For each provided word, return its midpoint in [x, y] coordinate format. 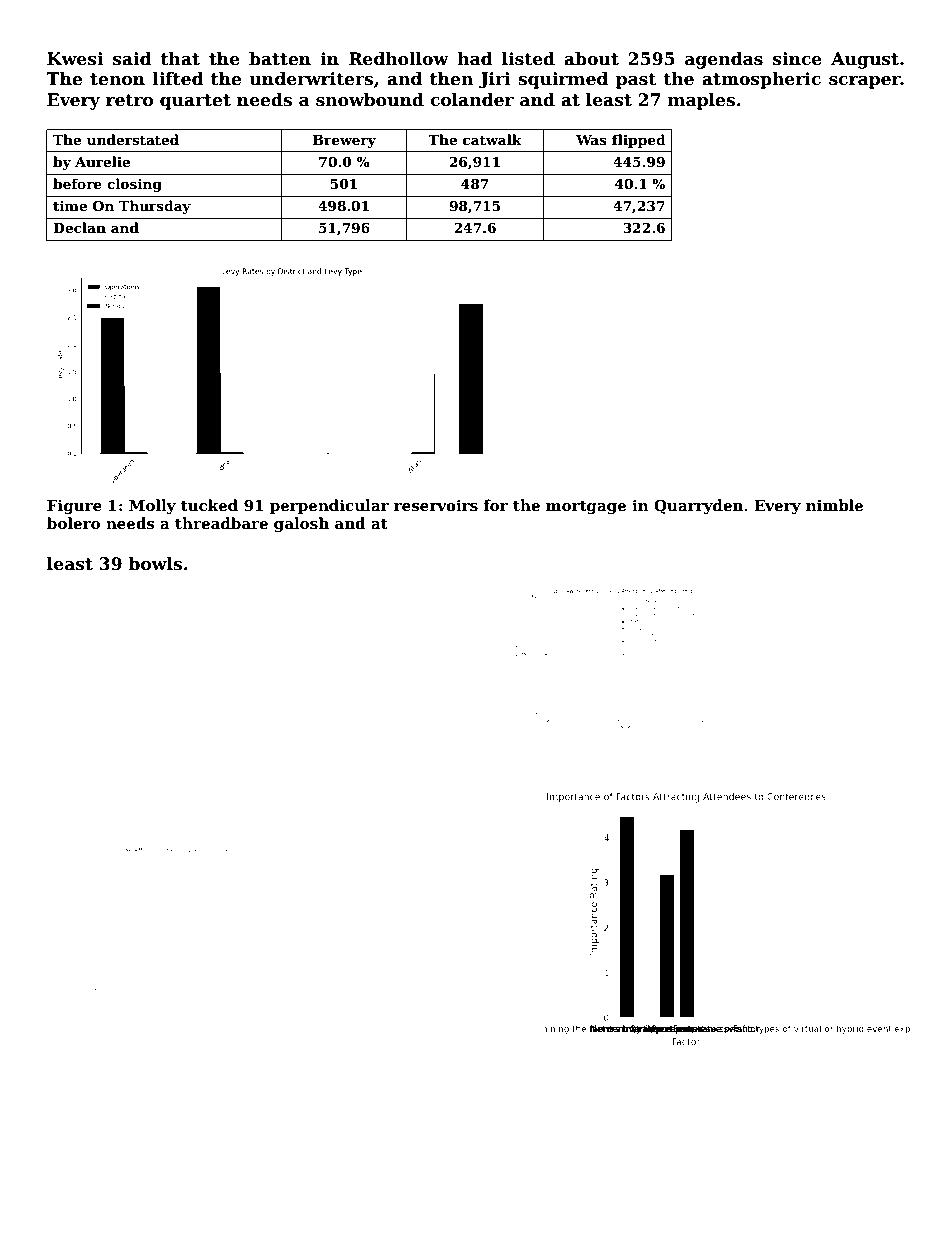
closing [134, 185]
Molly [152, 507]
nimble [834, 505]
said [132, 59]
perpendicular [329, 506]
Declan [79, 227]
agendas [724, 60]
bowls [155, 564]
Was [591, 140]
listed [528, 59]
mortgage [586, 508]
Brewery [344, 141]
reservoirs [436, 505]
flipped [639, 141]
